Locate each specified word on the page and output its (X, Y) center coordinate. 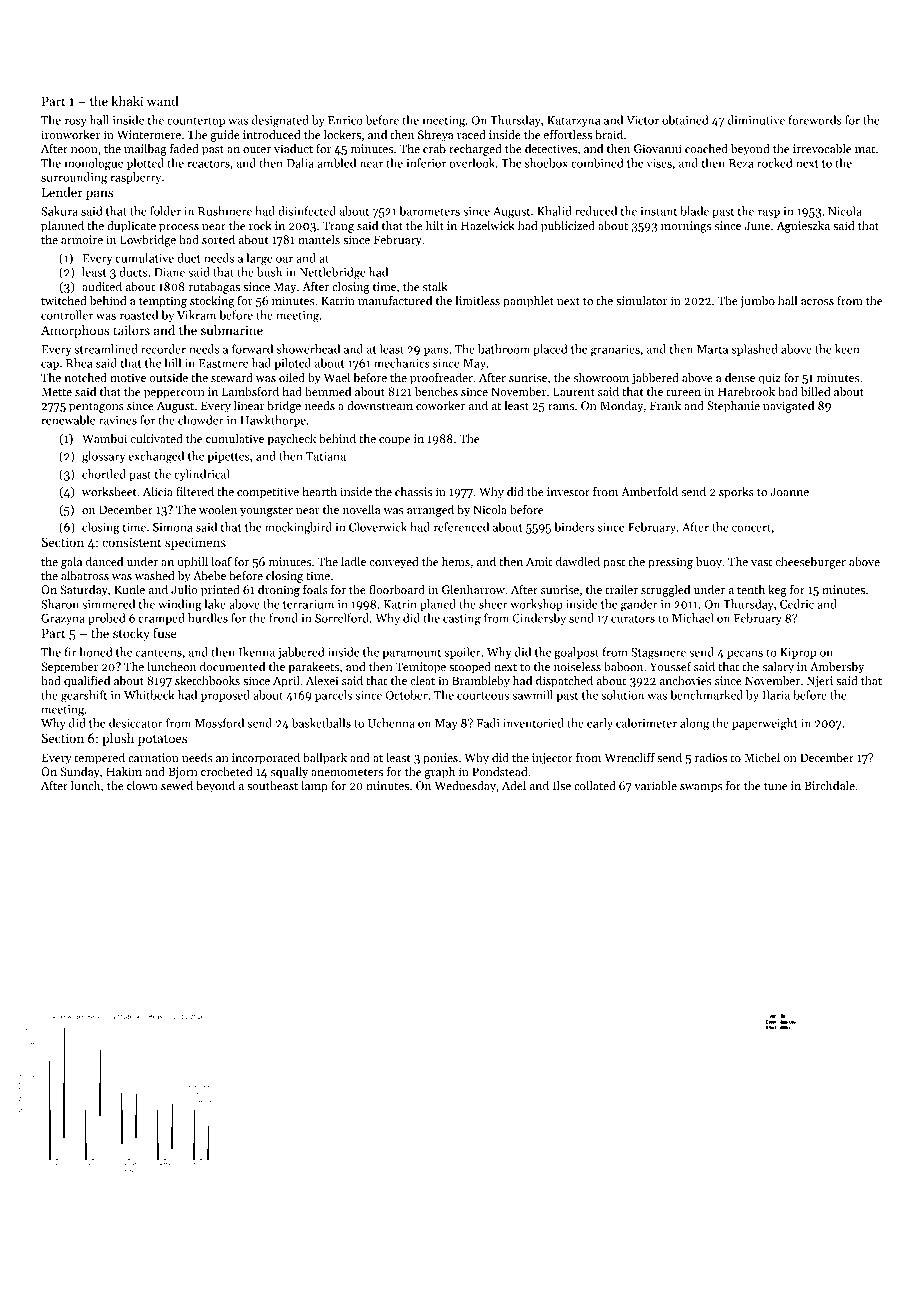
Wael (337, 377)
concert (751, 528)
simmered (108, 604)
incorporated (266, 759)
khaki (127, 101)
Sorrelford (342, 618)
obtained (685, 120)
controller (67, 315)
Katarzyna (573, 121)
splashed (755, 350)
